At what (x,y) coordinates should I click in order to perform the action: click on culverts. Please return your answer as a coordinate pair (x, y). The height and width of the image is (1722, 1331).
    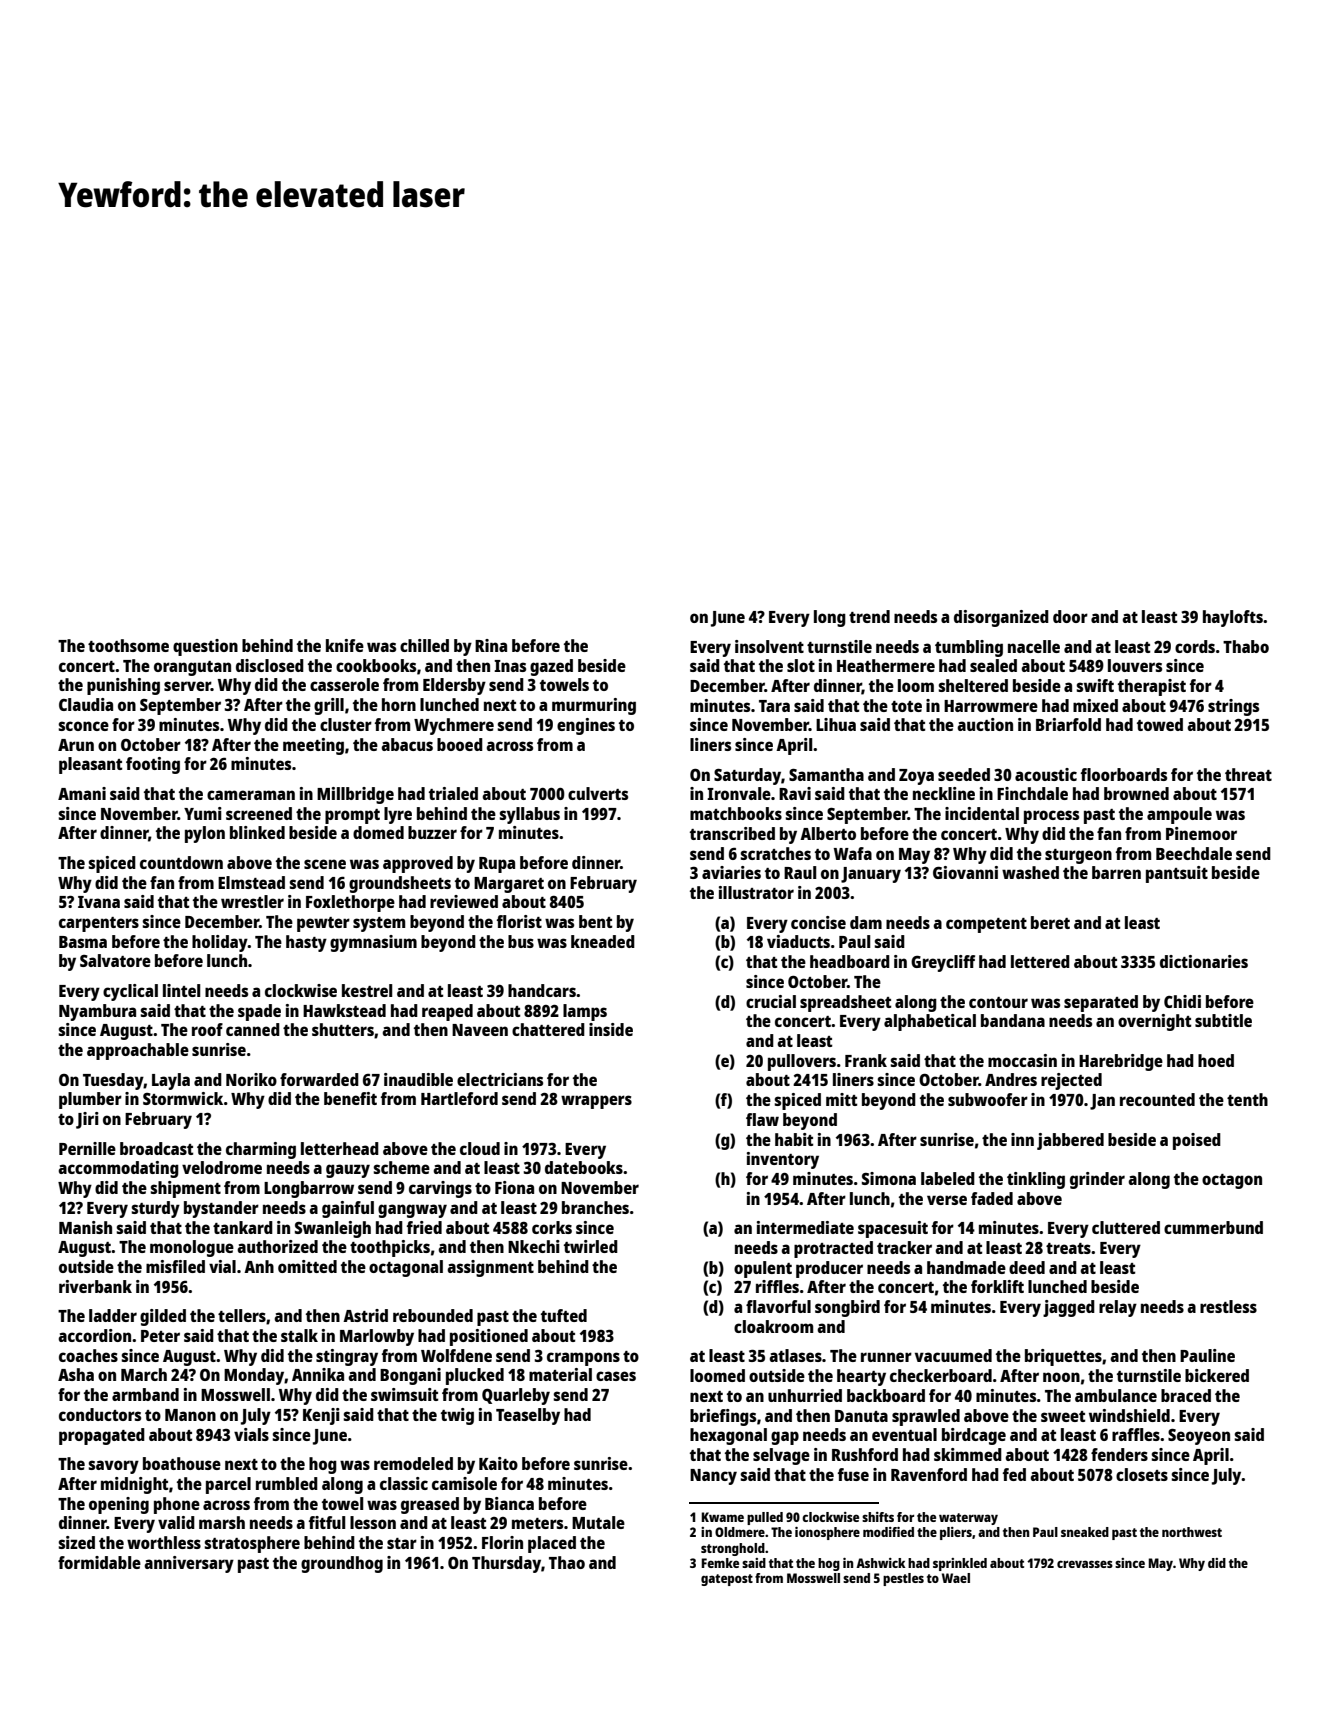
    Looking at the image, I should click on (598, 793).
